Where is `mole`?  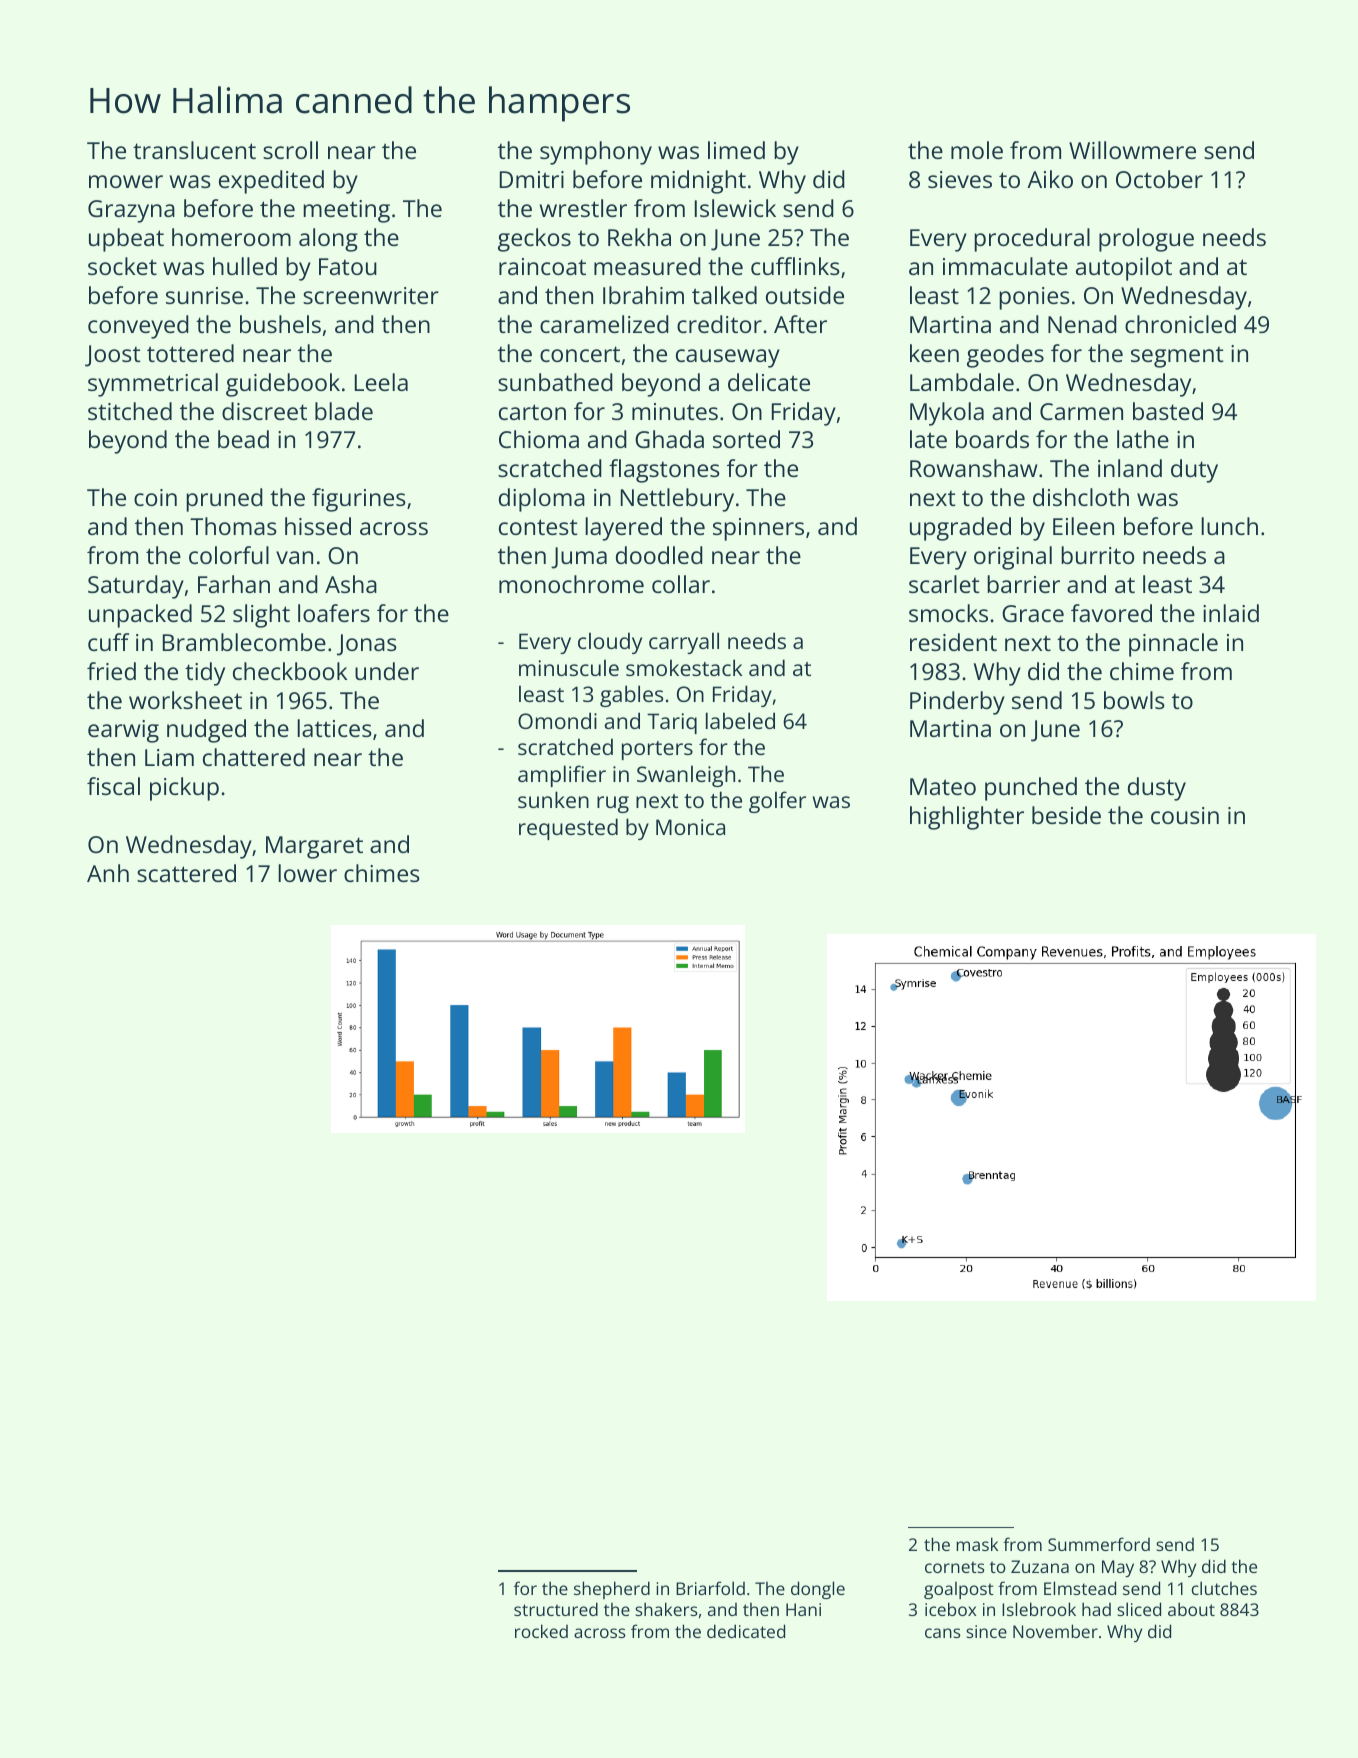 mole is located at coordinates (977, 150).
